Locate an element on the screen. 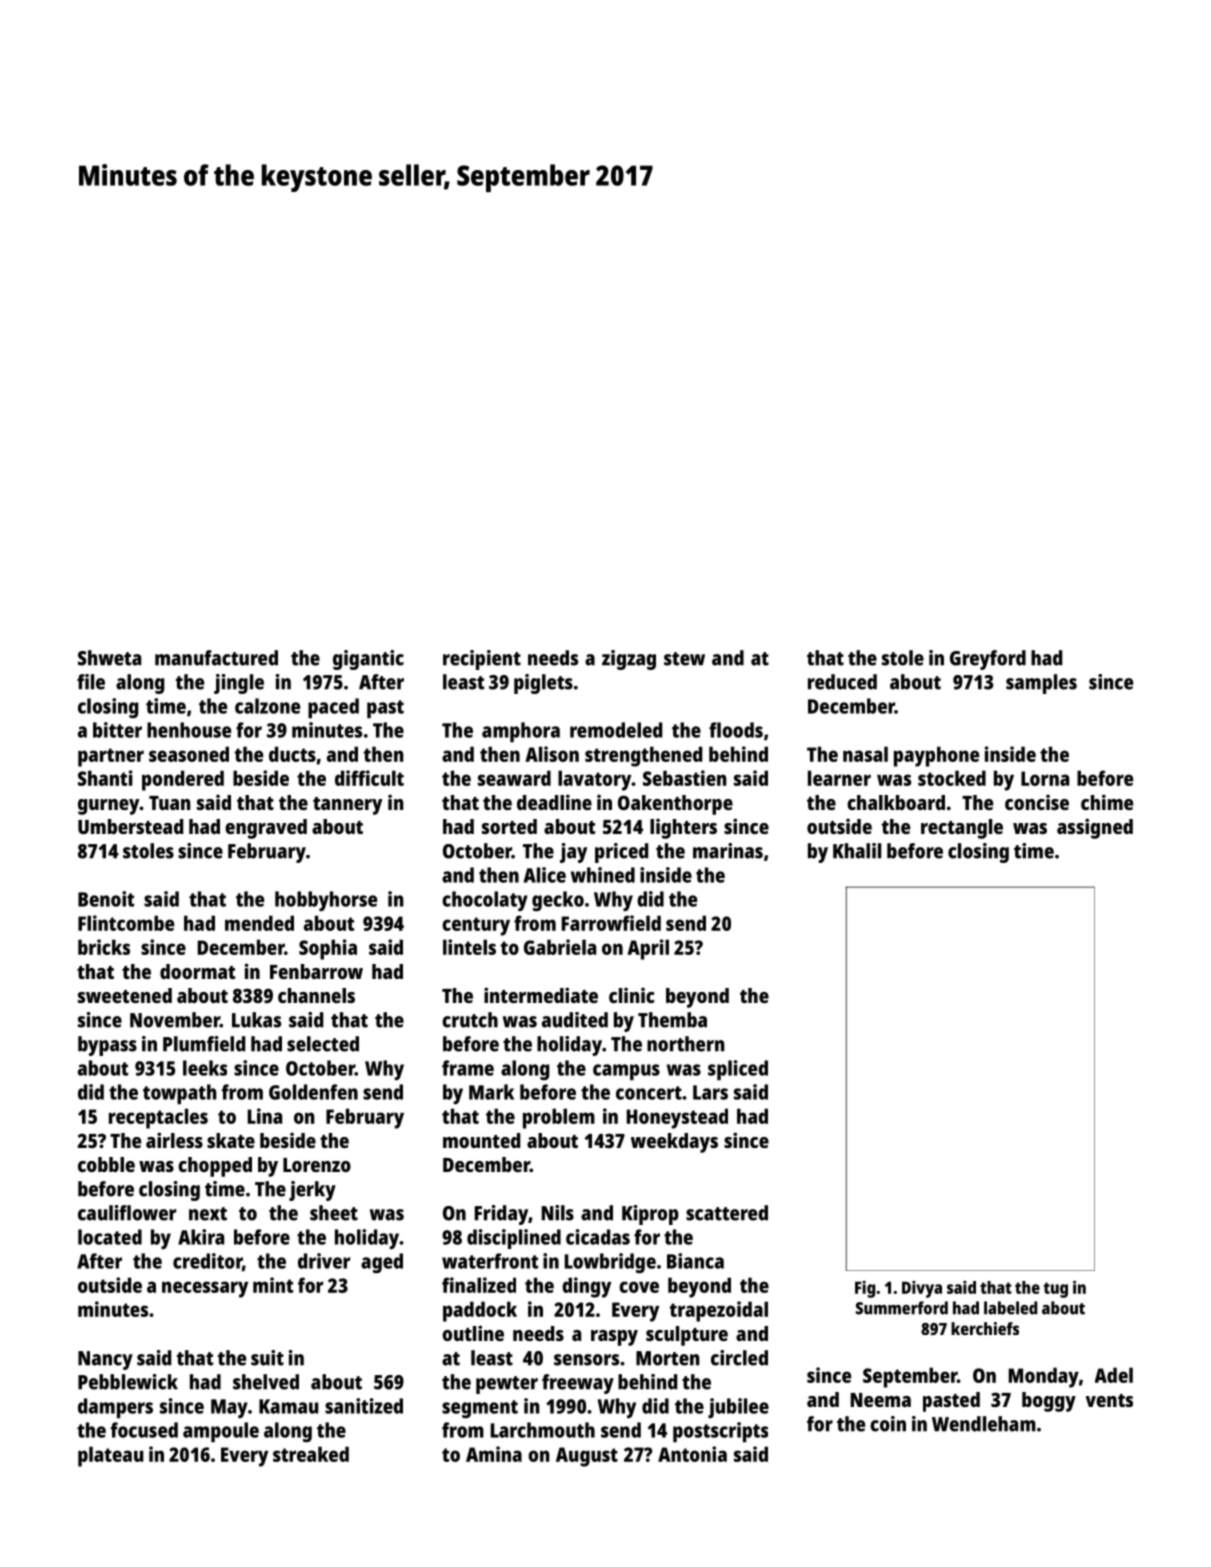 The width and height of the screenshot is (1211, 1567). bricks is located at coordinates (104, 947).
